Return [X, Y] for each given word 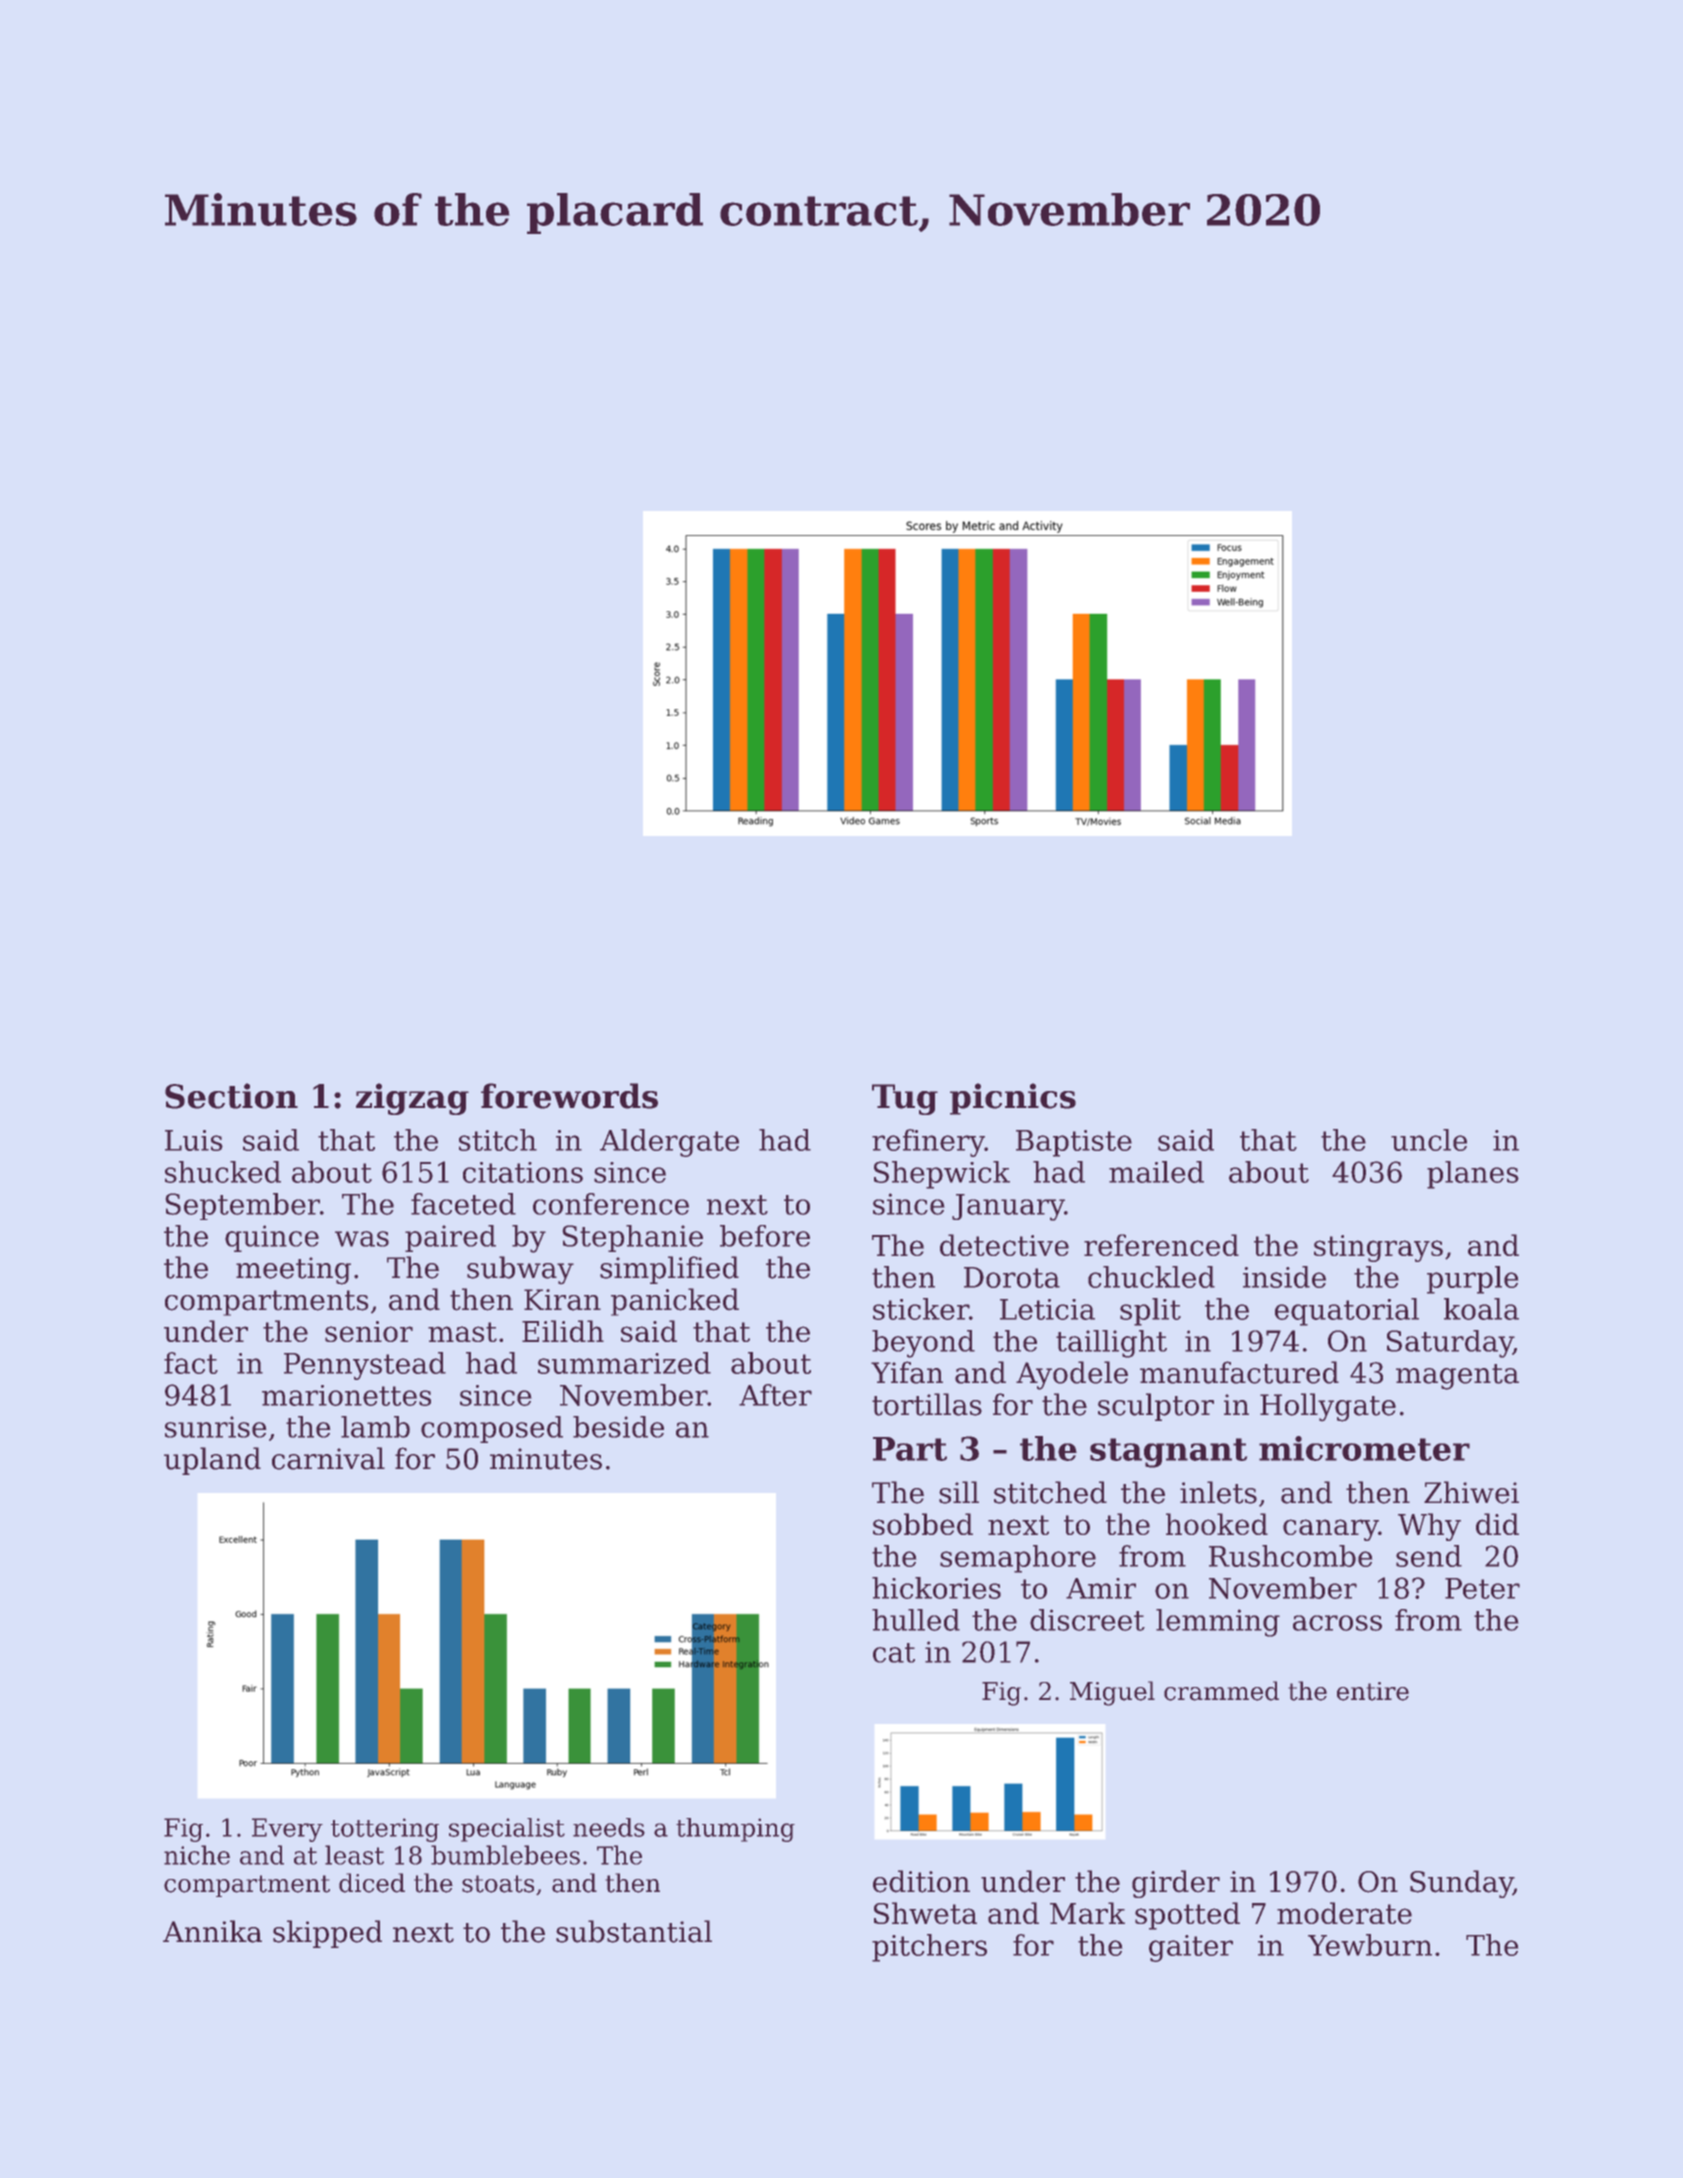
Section [231, 1096]
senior [369, 1331]
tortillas [927, 1404]
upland [212, 1461]
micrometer [1364, 1448]
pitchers [929, 1948]
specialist [507, 1830]
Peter [1482, 1588]
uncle [1429, 1140]
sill [959, 1492]
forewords [569, 1096]
